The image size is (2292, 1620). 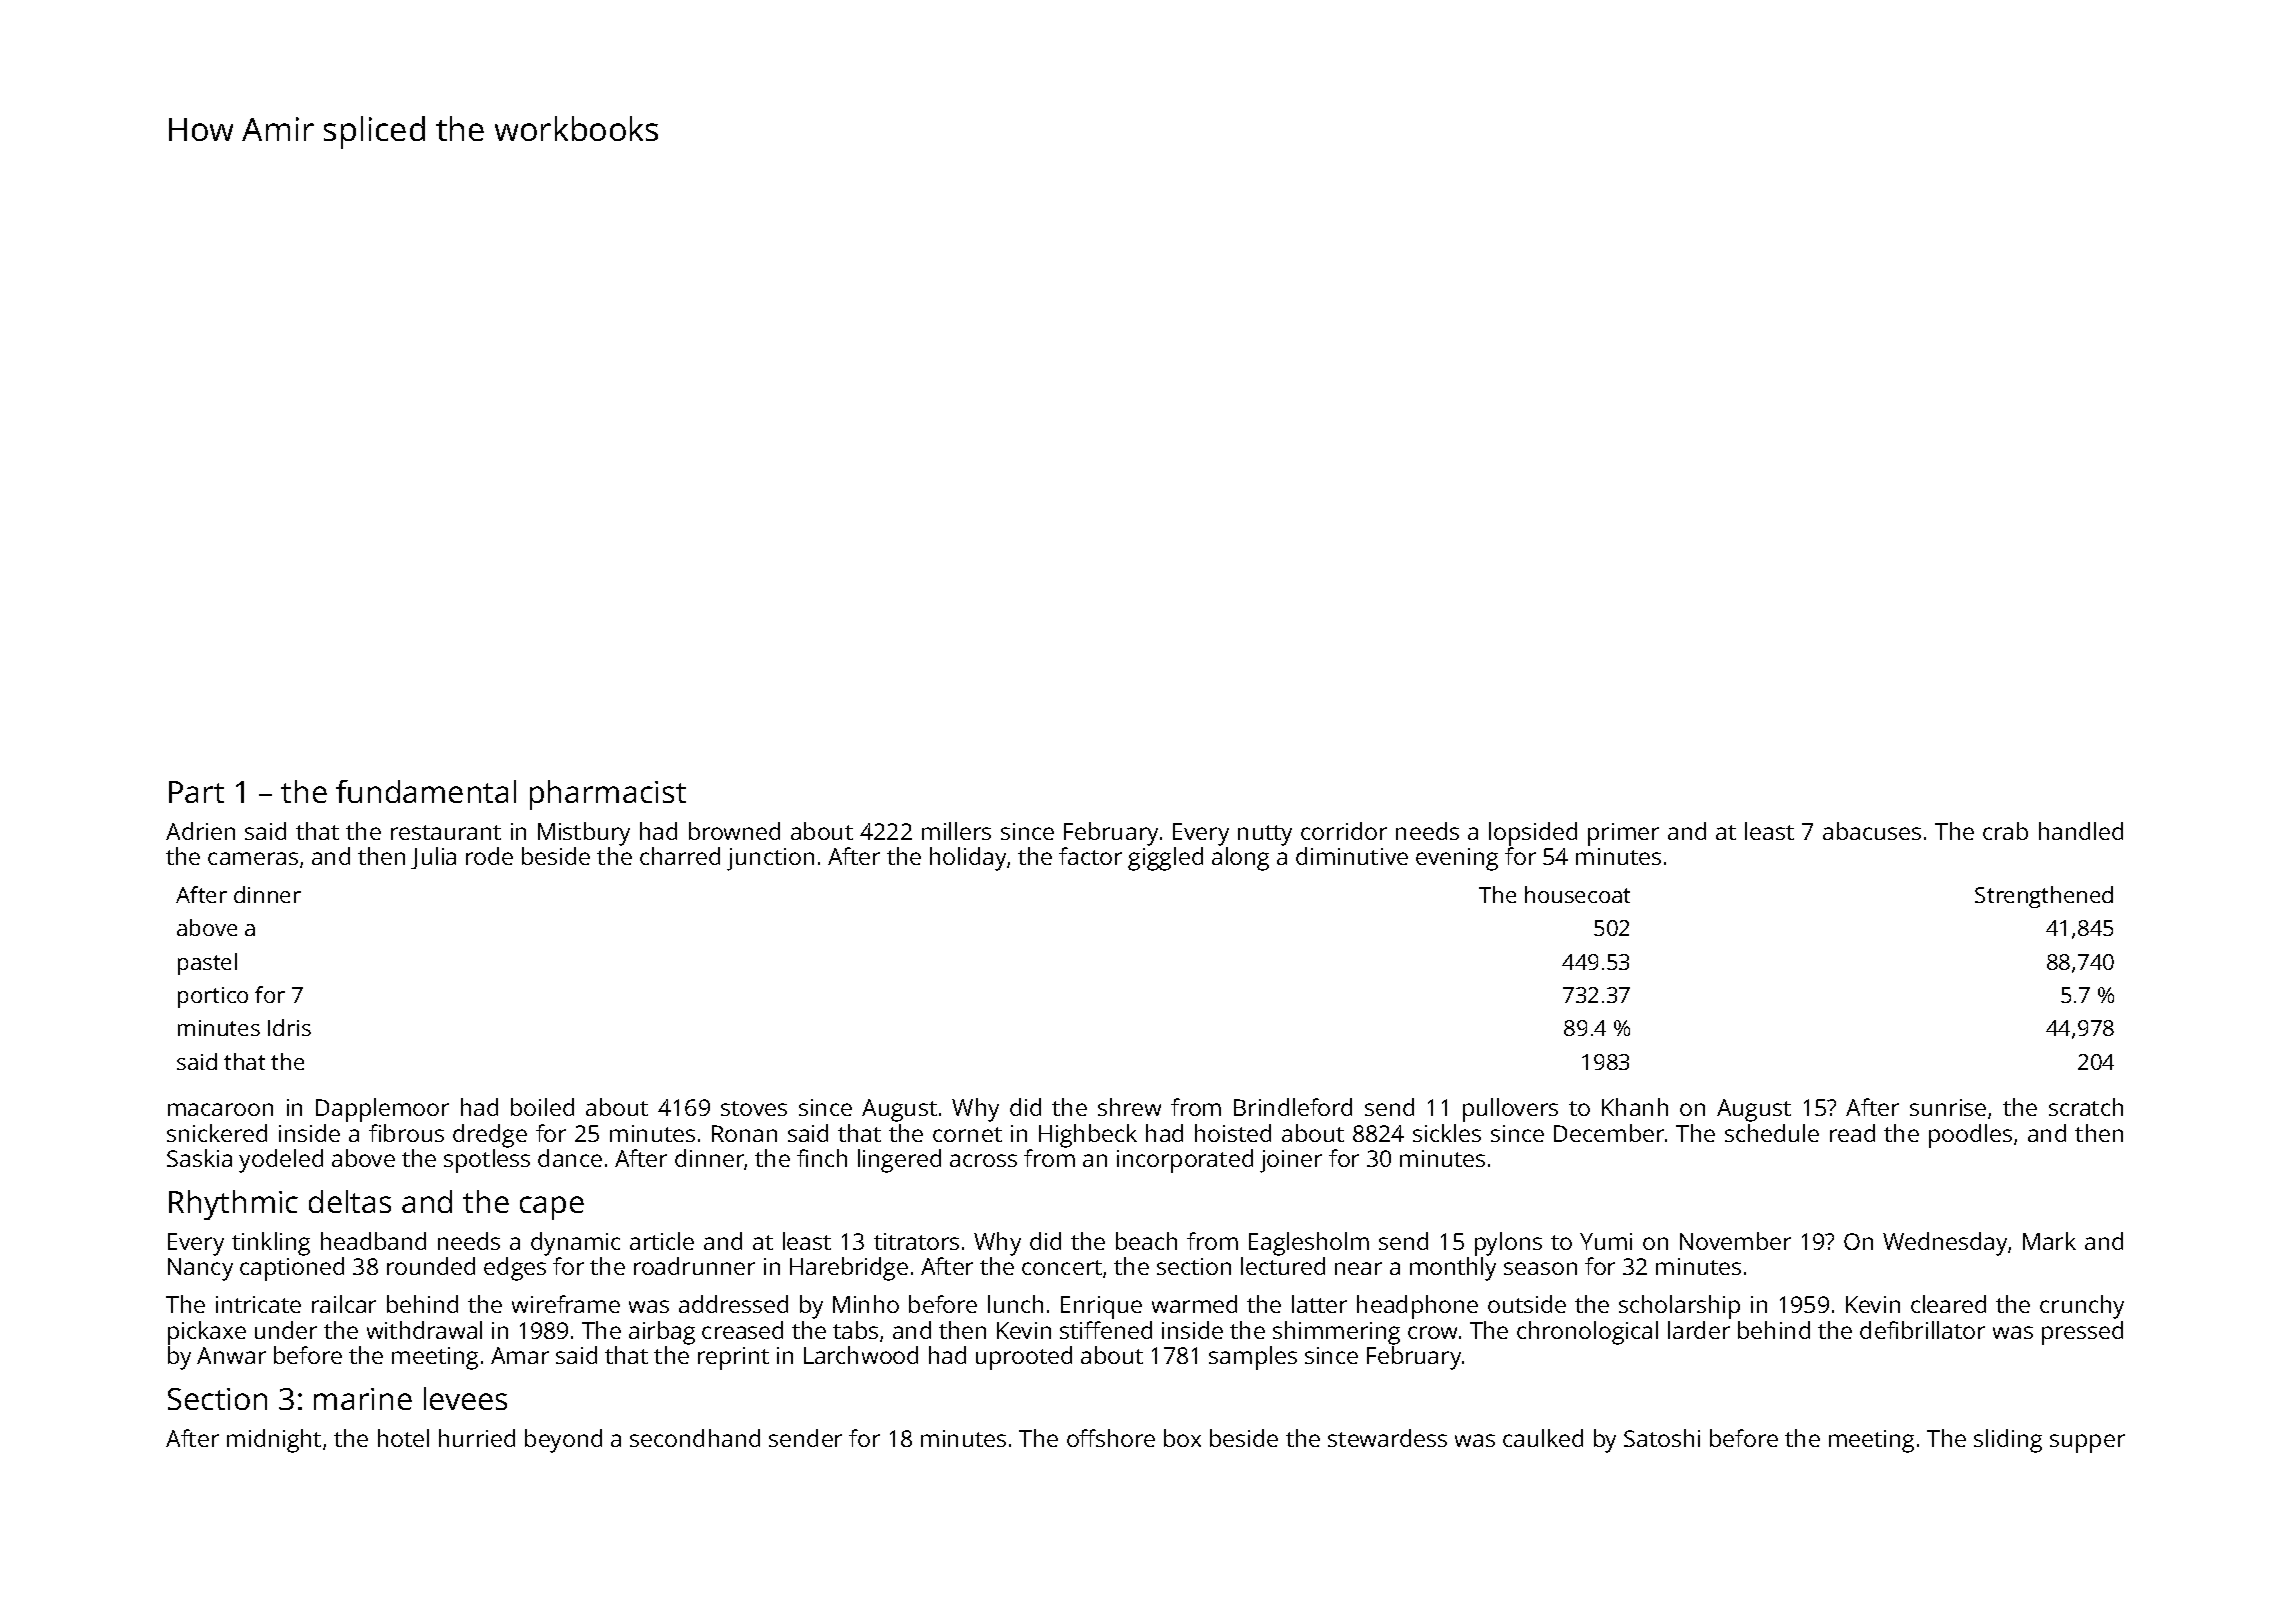 What do you see at coordinates (196, 792) in the page?
I see `Part` at bounding box center [196, 792].
